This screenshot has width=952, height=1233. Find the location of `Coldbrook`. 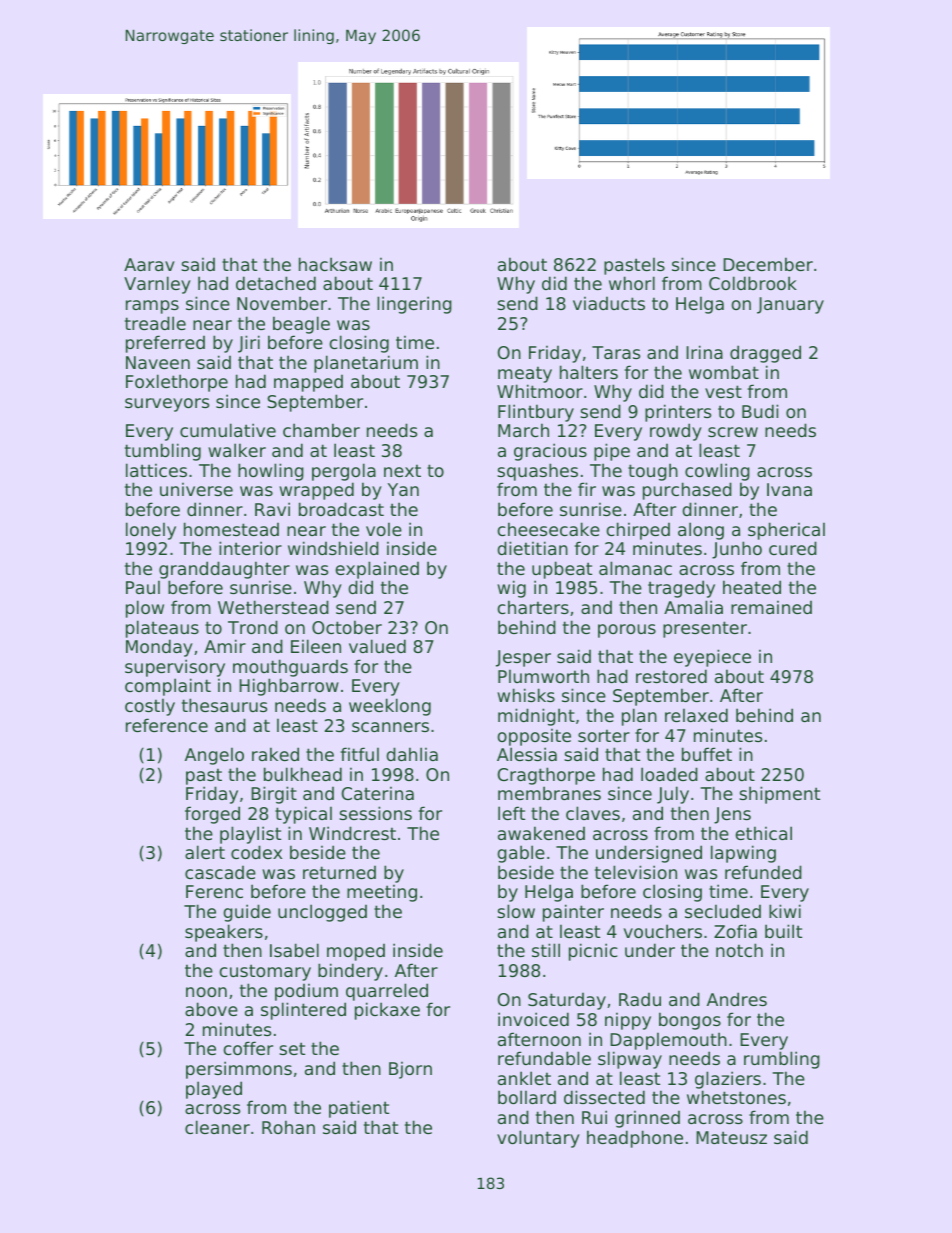

Coldbrook is located at coordinates (753, 283).
